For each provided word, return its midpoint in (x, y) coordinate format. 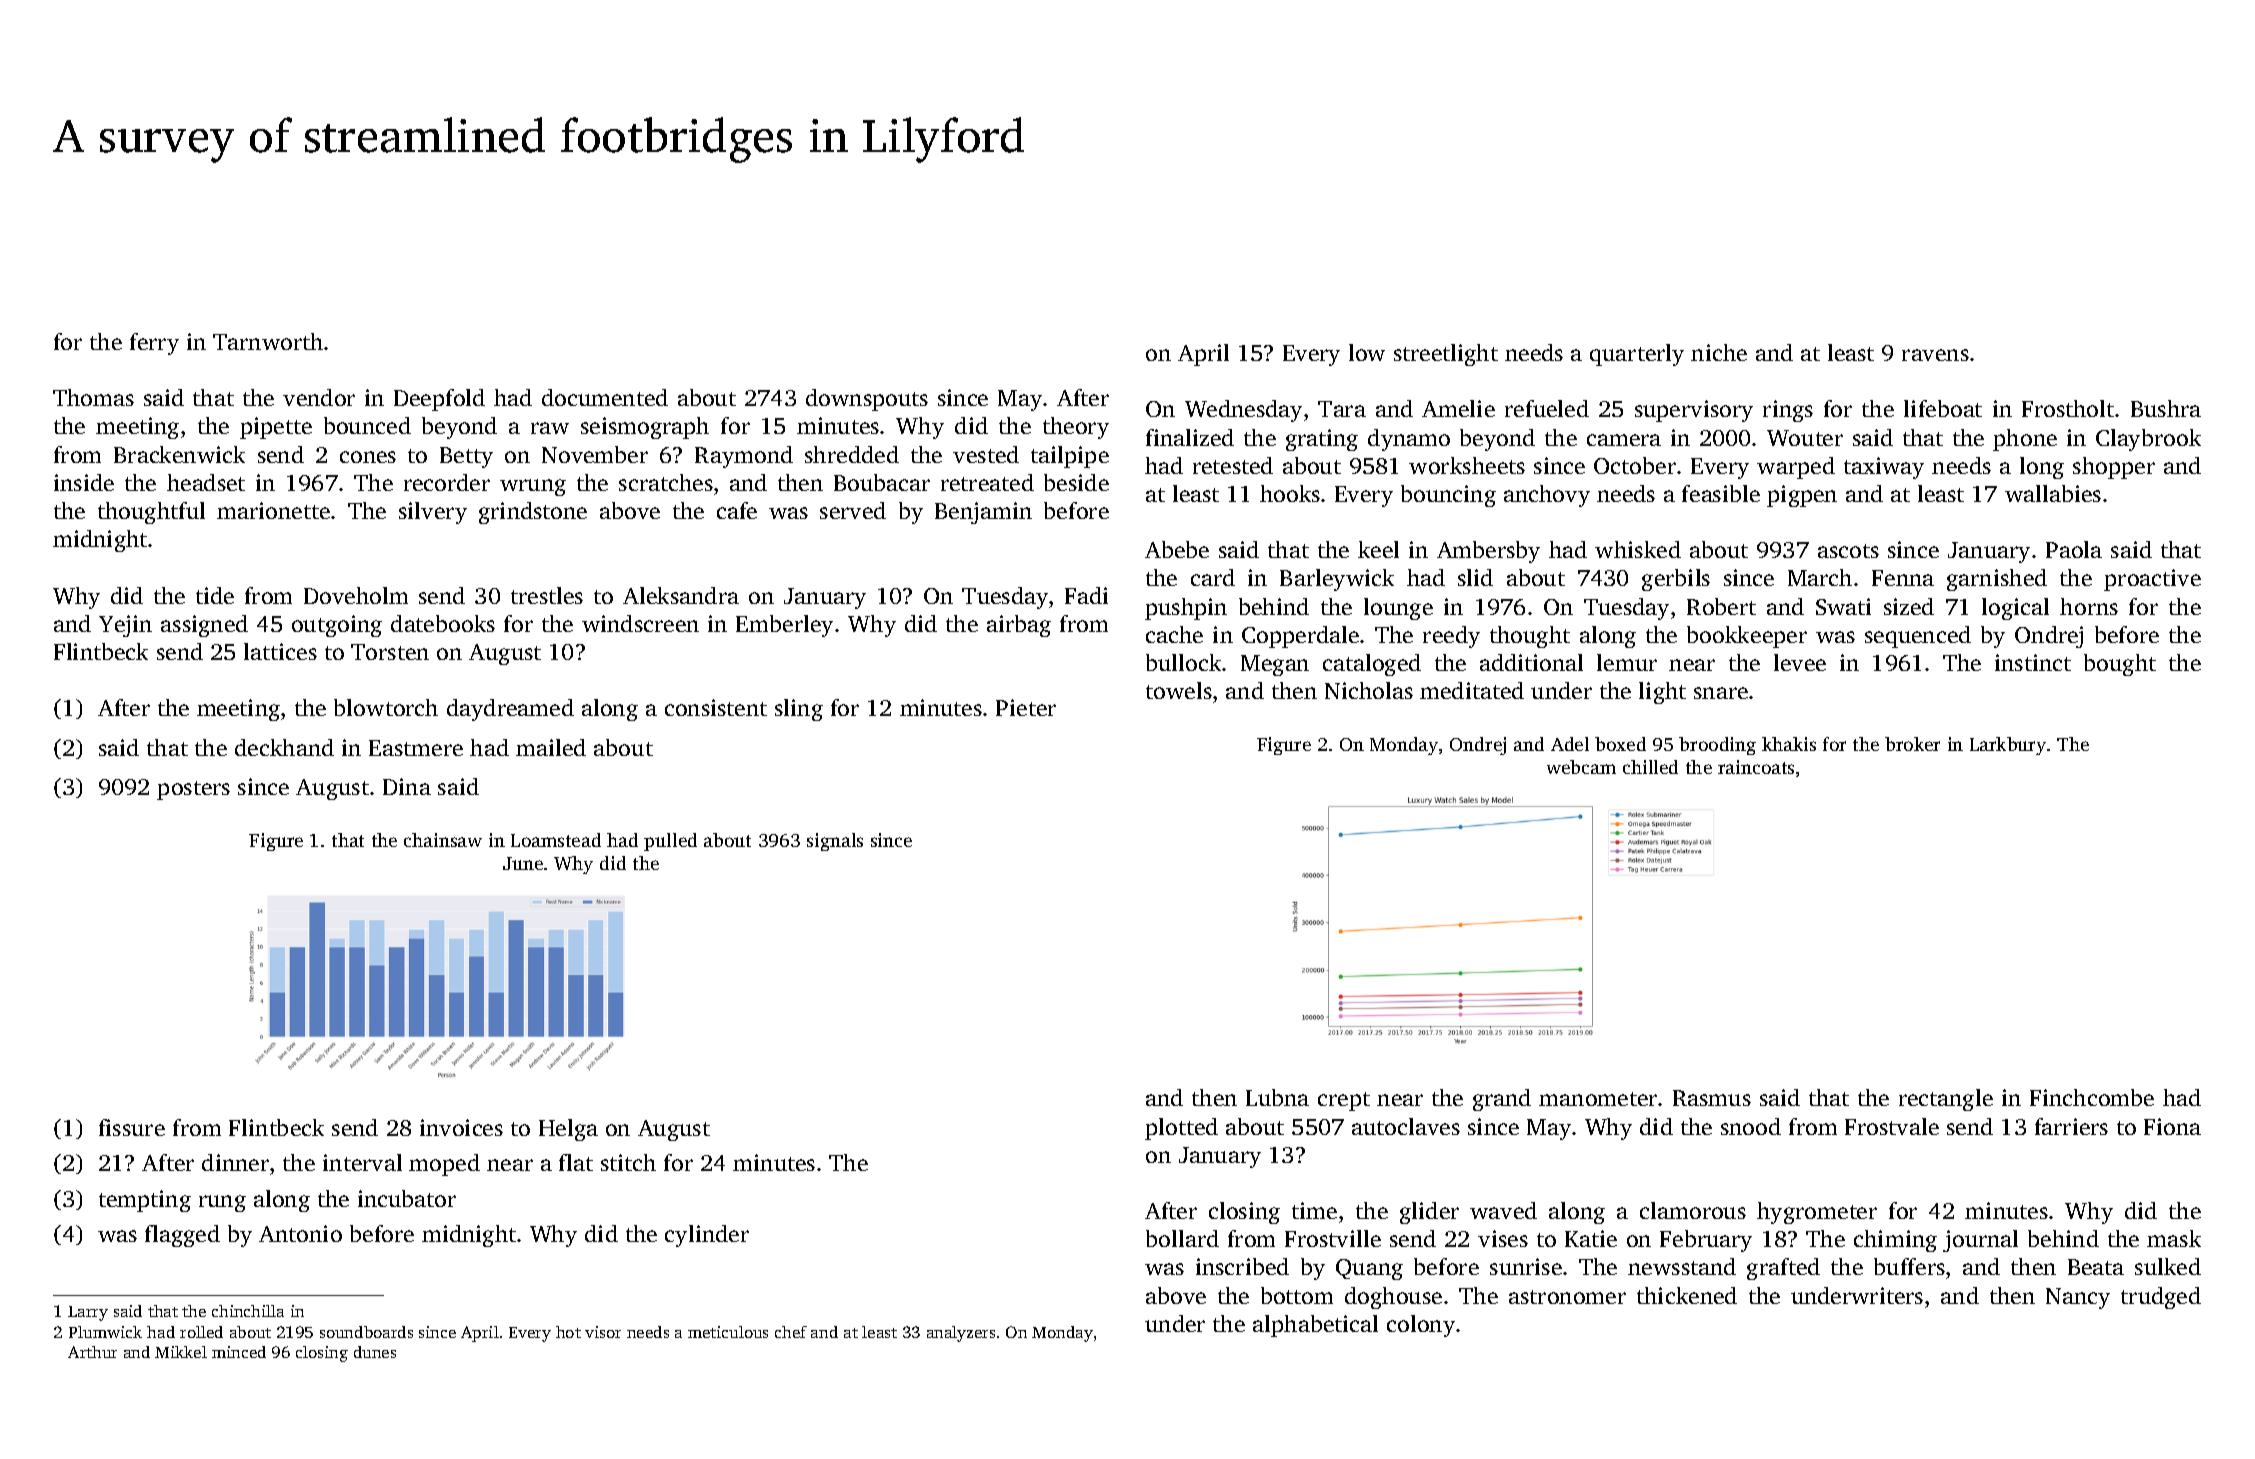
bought (2120, 665)
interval (362, 1162)
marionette (273, 510)
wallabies (2053, 493)
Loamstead (556, 840)
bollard (1182, 1238)
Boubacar (882, 482)
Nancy (2078, 1298)
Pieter (1026, 707)
